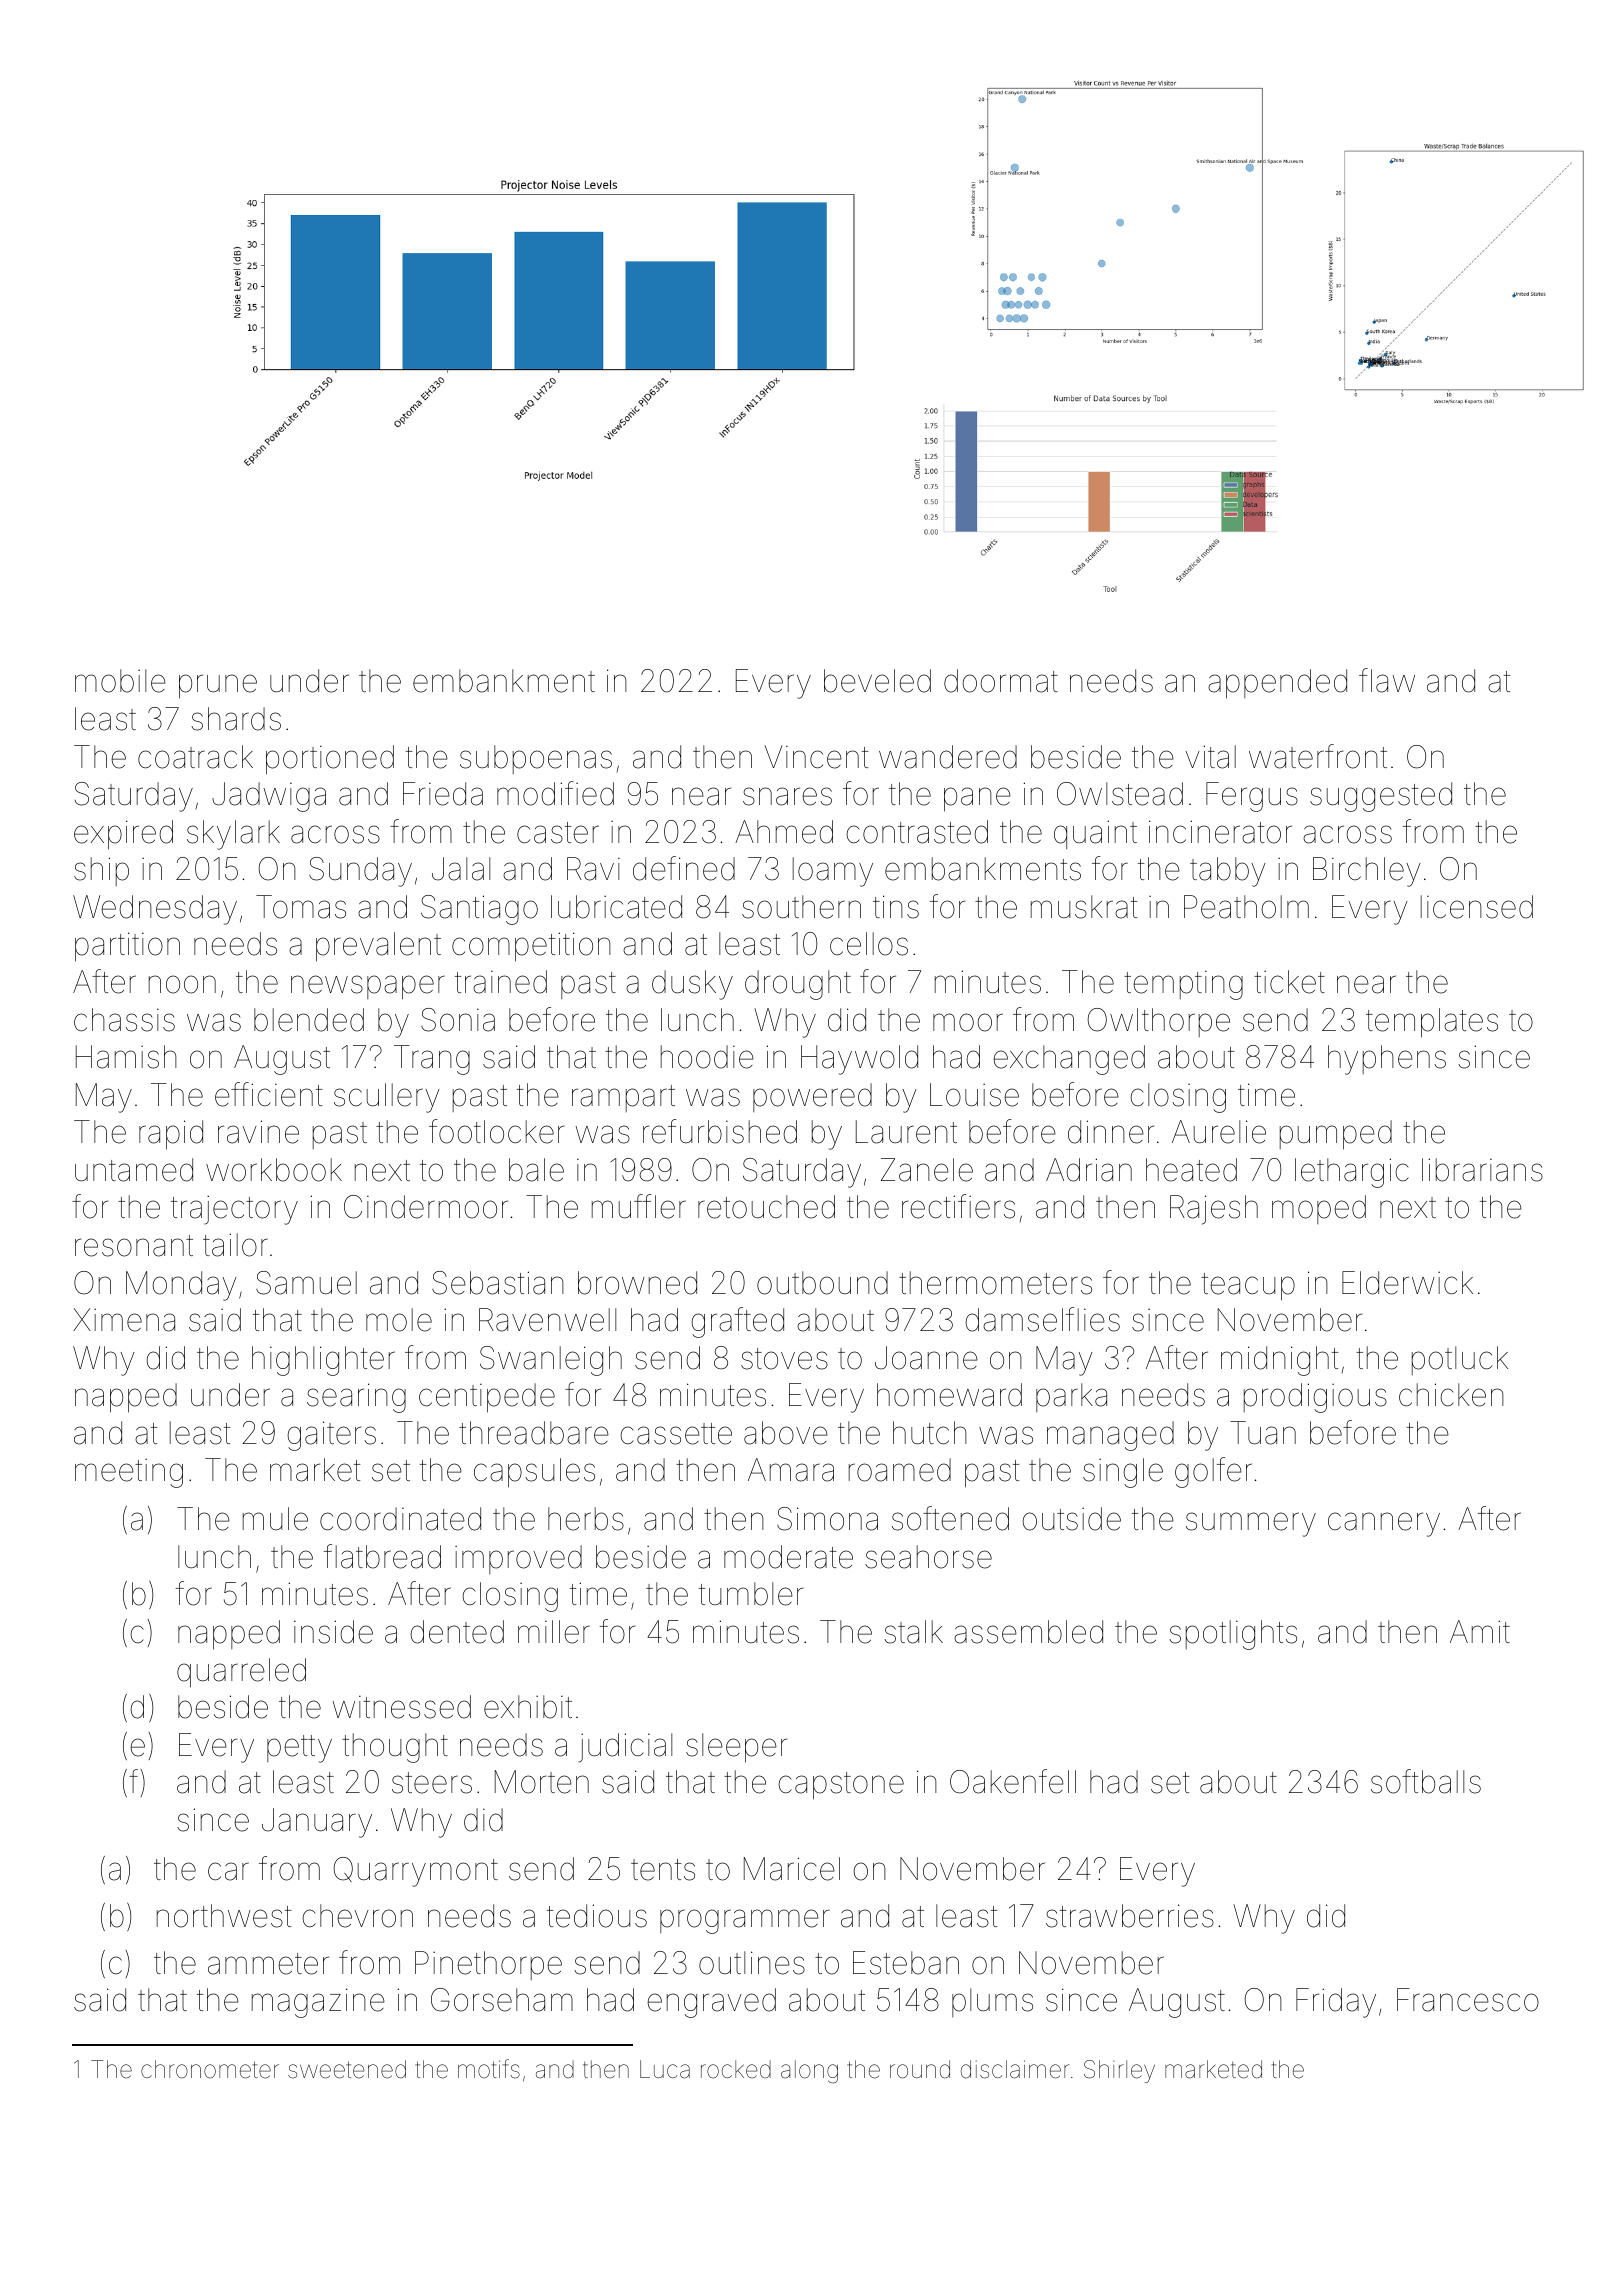  I want to click on appended, so click(1277, 684).
